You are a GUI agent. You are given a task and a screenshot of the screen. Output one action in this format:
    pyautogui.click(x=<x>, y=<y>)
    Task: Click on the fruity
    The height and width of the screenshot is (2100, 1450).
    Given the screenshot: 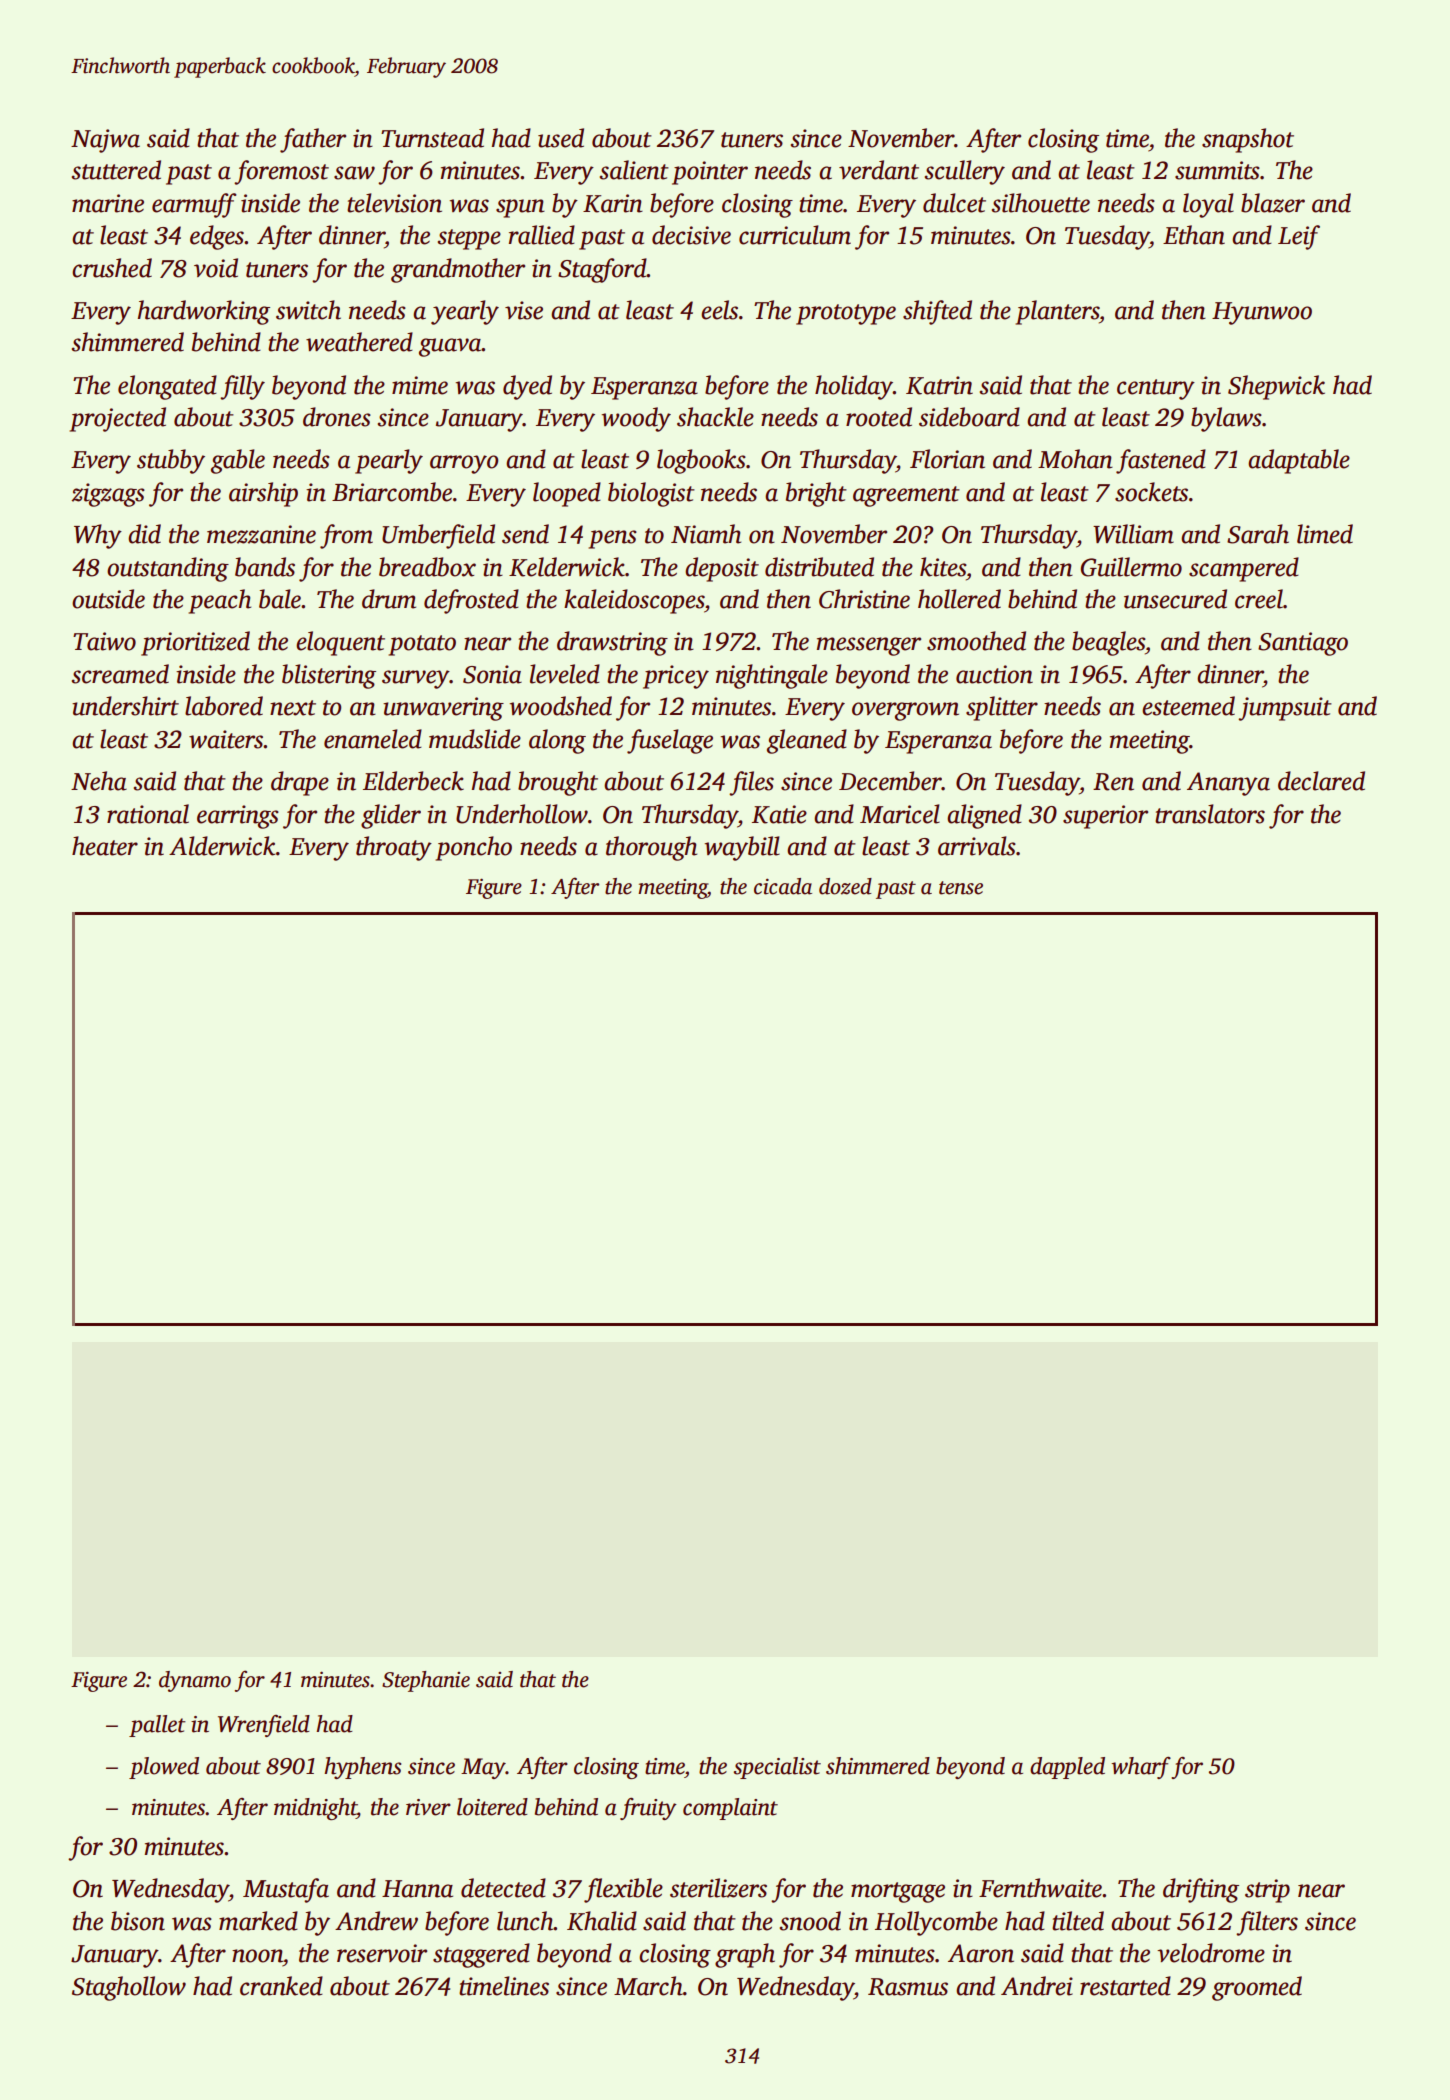 What is the action you would take?
    pyautogui.click(x=648, y=1809)
